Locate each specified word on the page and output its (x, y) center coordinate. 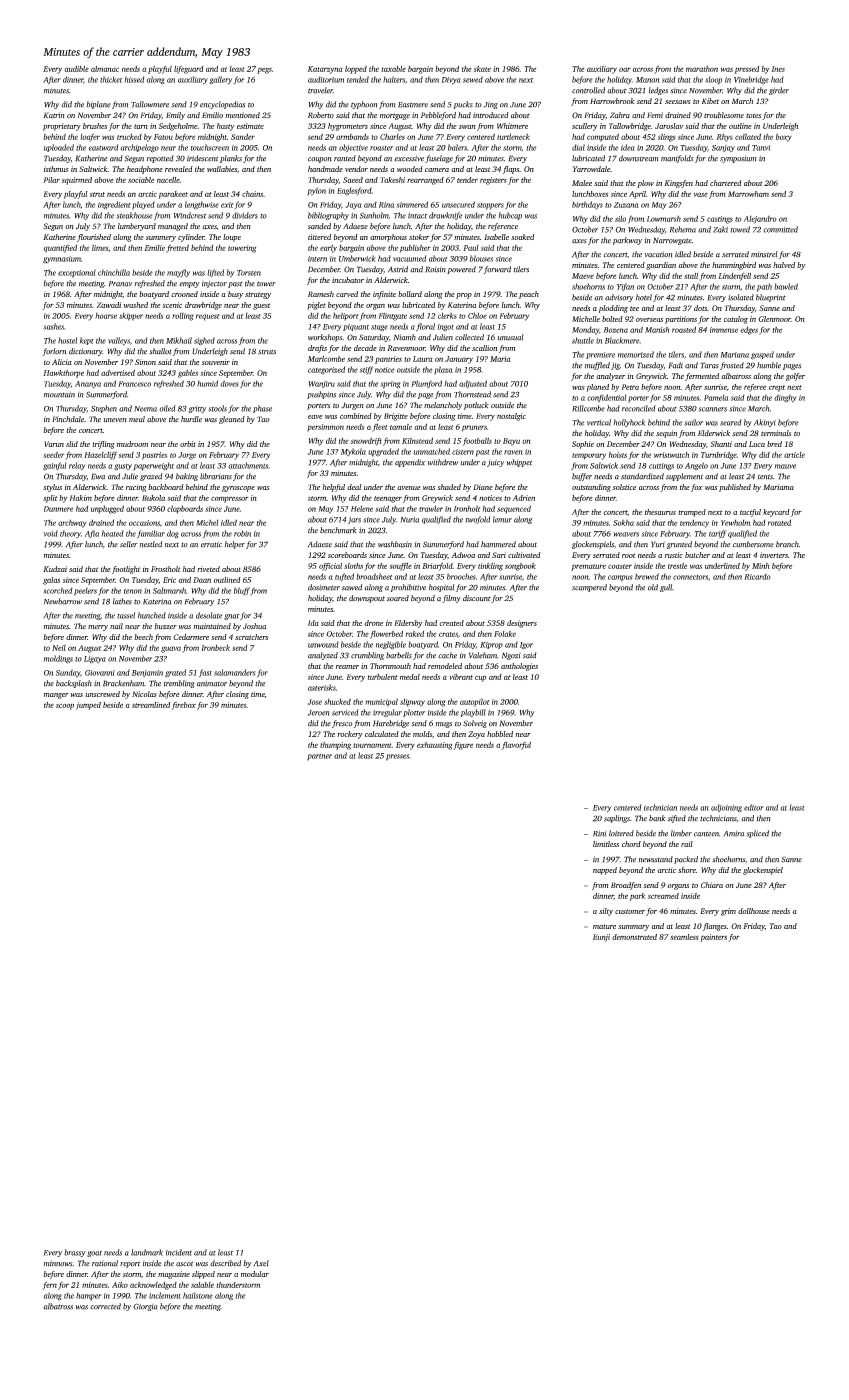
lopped (356, 70)
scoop (65, 707)
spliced (758, 834)
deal (354, 487)
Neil (59, 648)
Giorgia (145, 1307)
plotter (414, 713)
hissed (134, 79)
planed (597, 388)
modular (255, 1274)
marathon (702, 69)
